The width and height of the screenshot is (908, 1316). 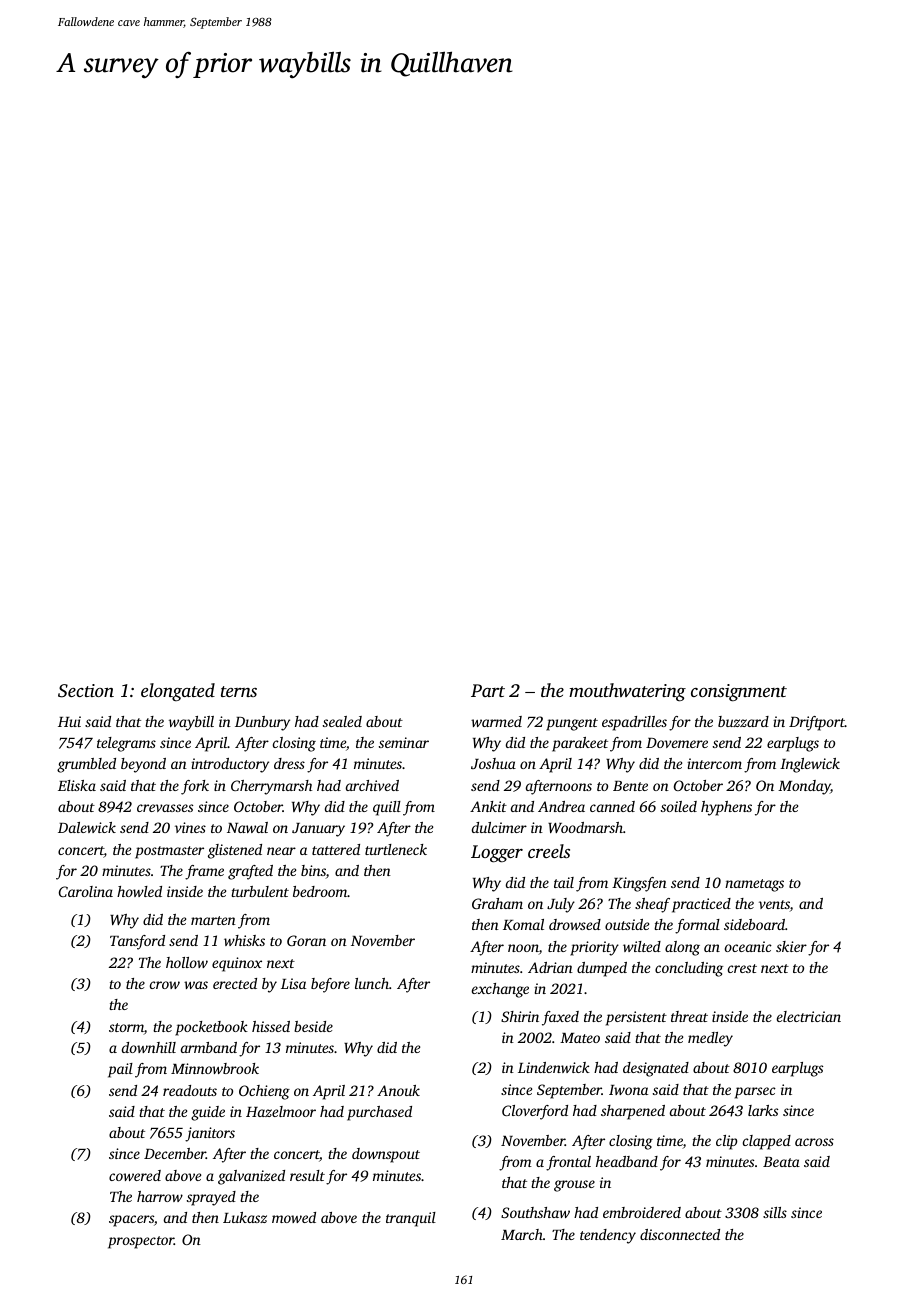 I want to click on skier, so click(x=791, y=946).
